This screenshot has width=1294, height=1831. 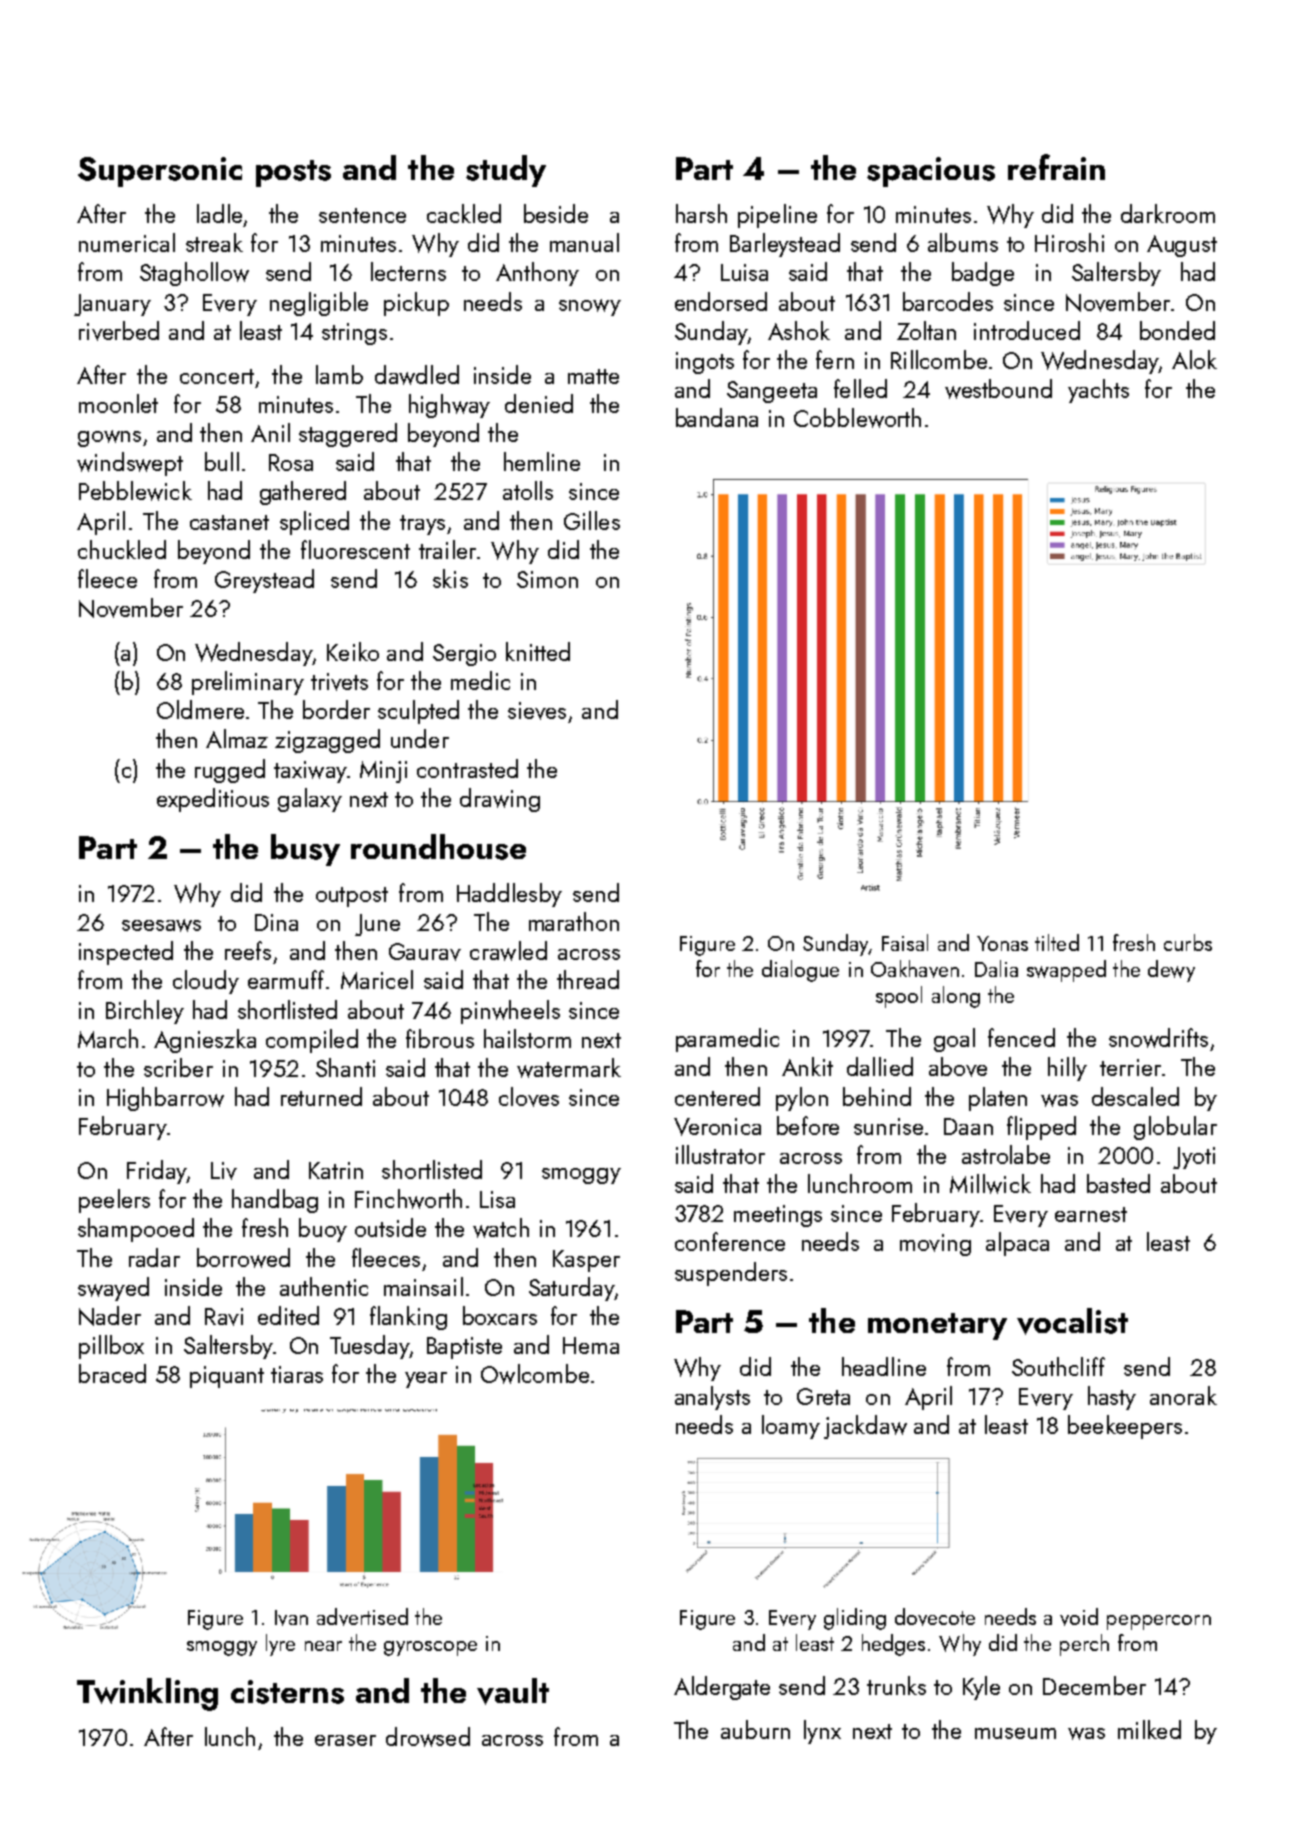 I want to click on sentence, so click(x=362, y=215).
